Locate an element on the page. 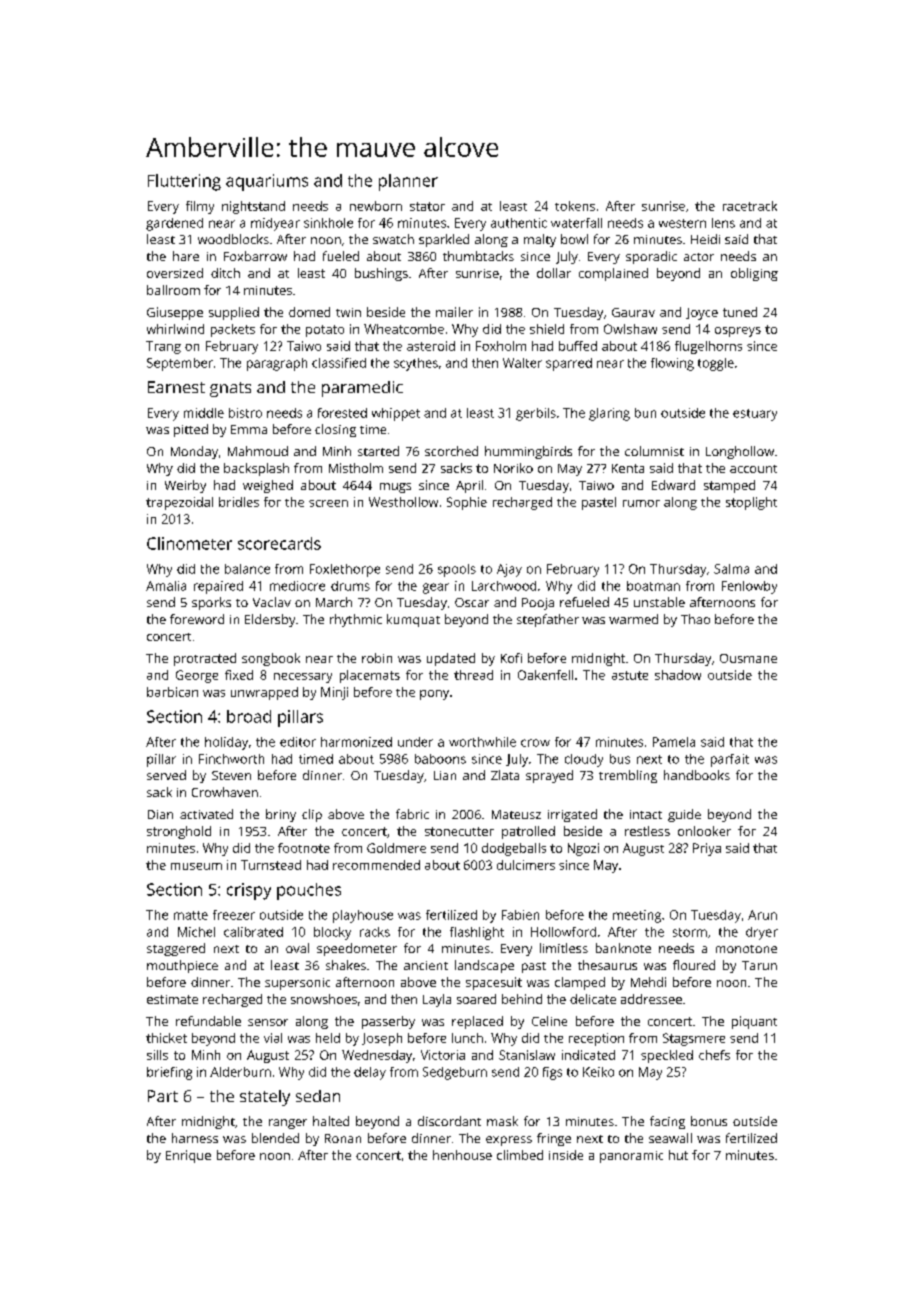  henhouse is located at coordinates (462, 1155).
